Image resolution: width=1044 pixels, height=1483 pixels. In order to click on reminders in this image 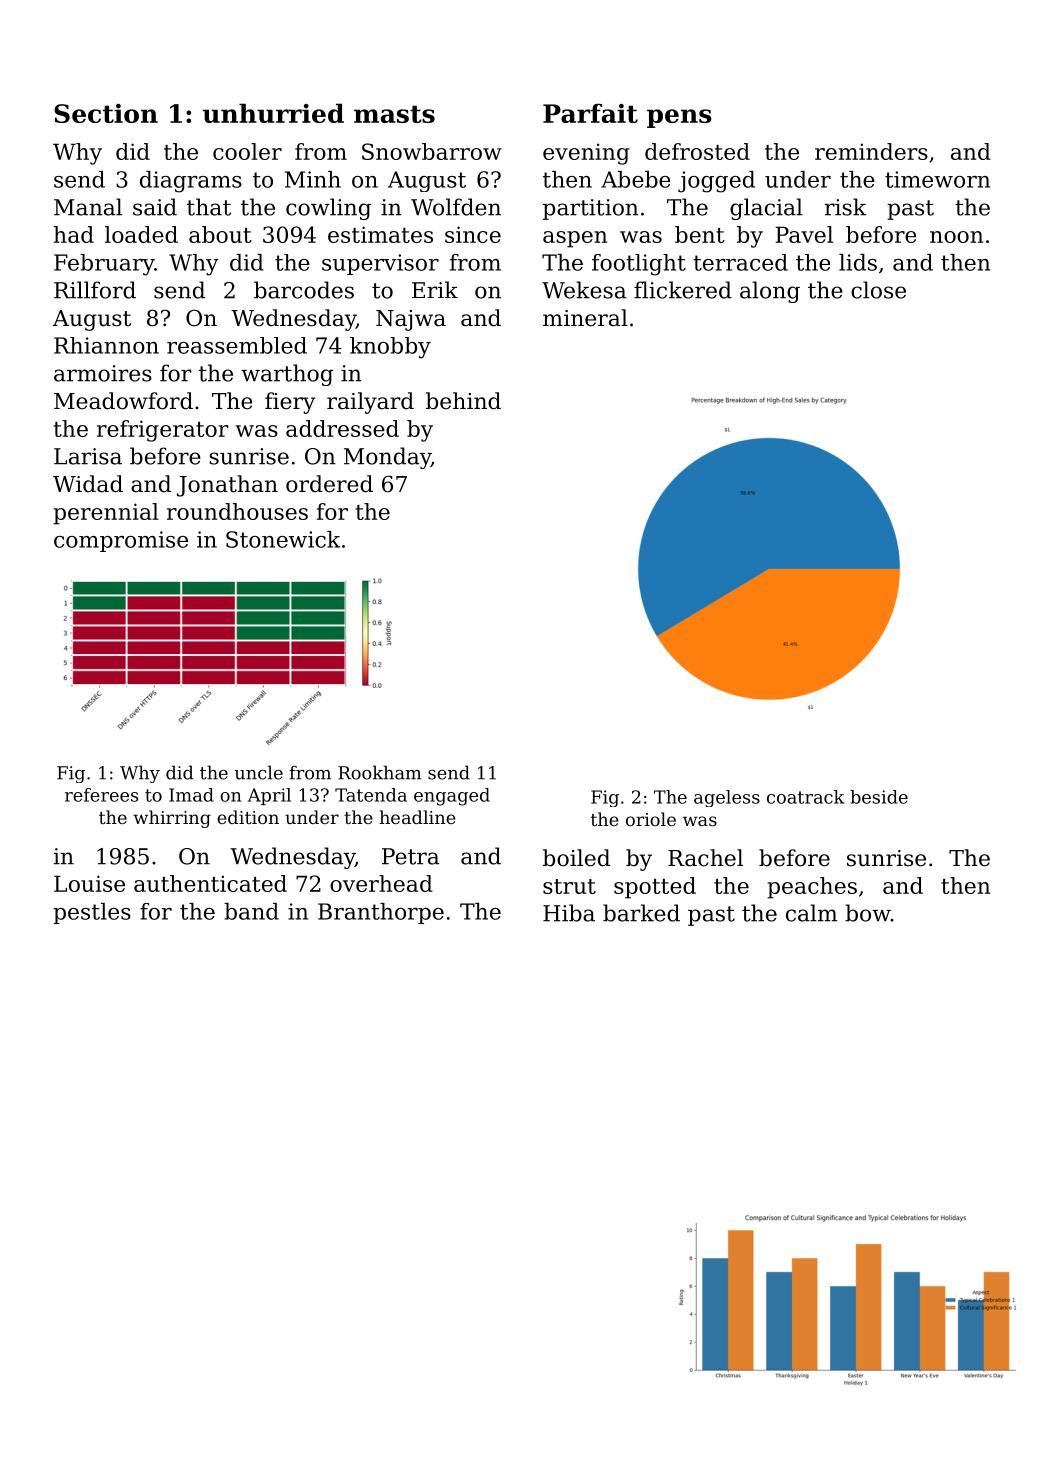, I will do `click(871, 151)`.
